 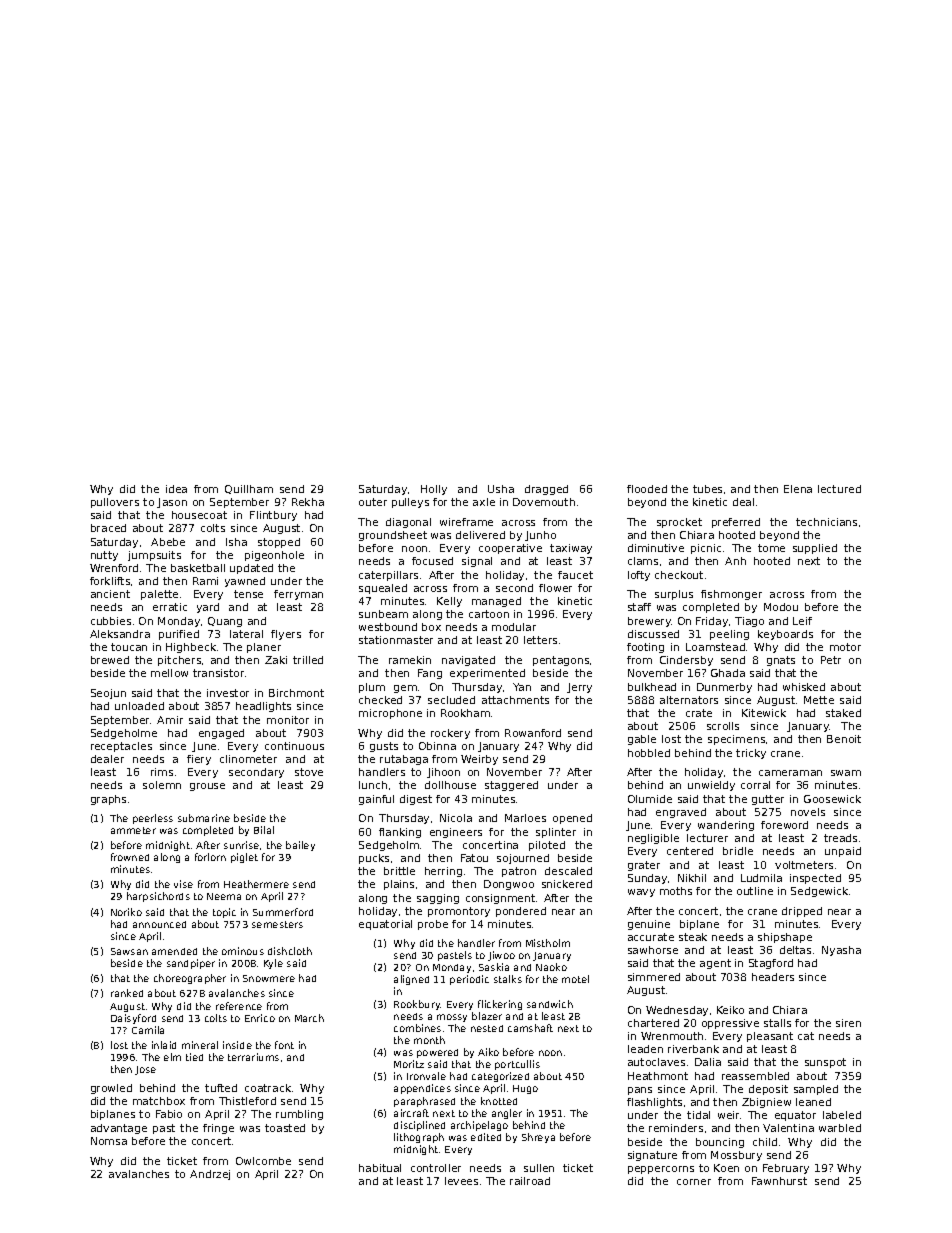 I want to click on letters, so click(x=540, y=640).
